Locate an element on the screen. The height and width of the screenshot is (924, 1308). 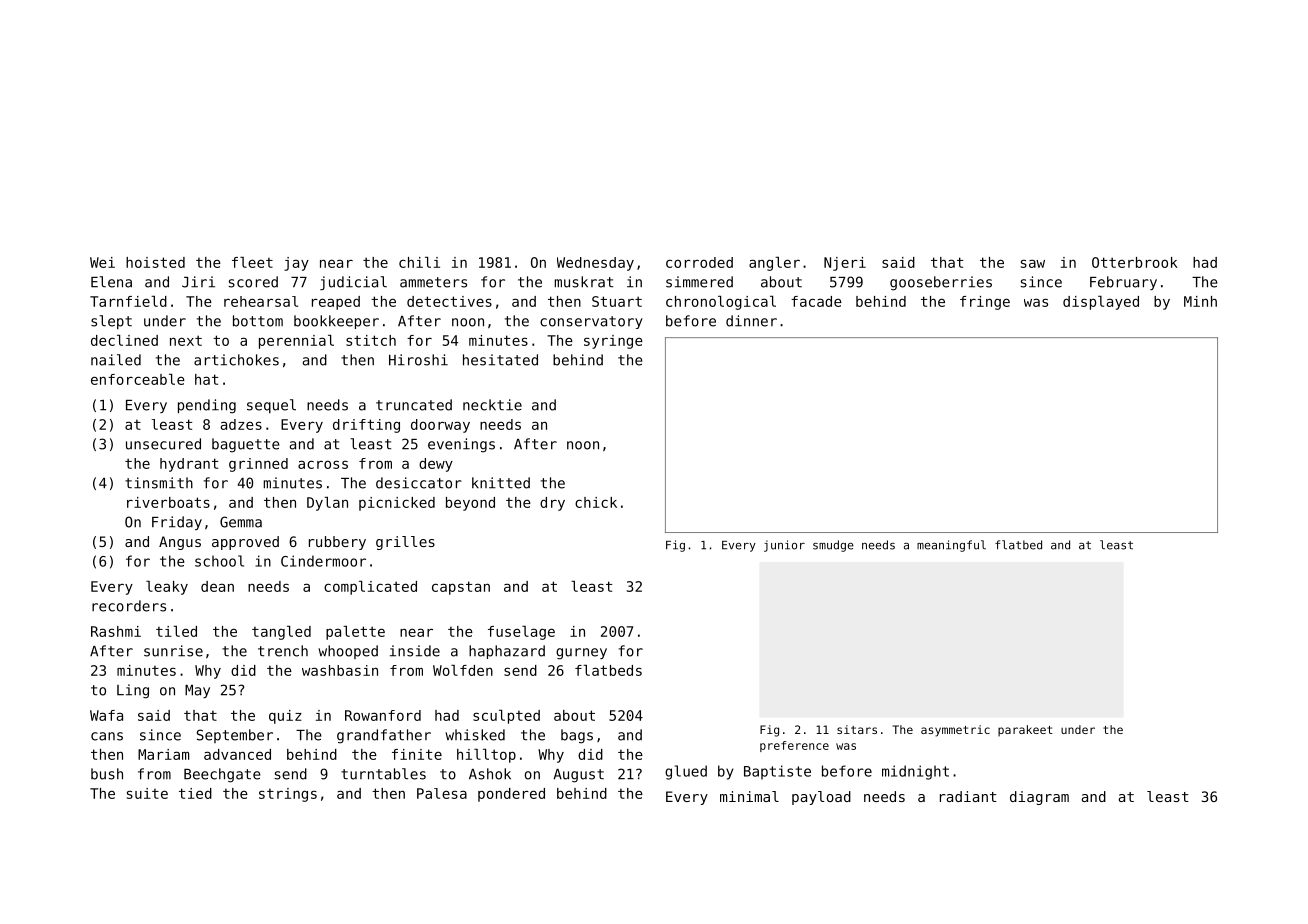
gooseberries is located at coordinates (941, 283).
